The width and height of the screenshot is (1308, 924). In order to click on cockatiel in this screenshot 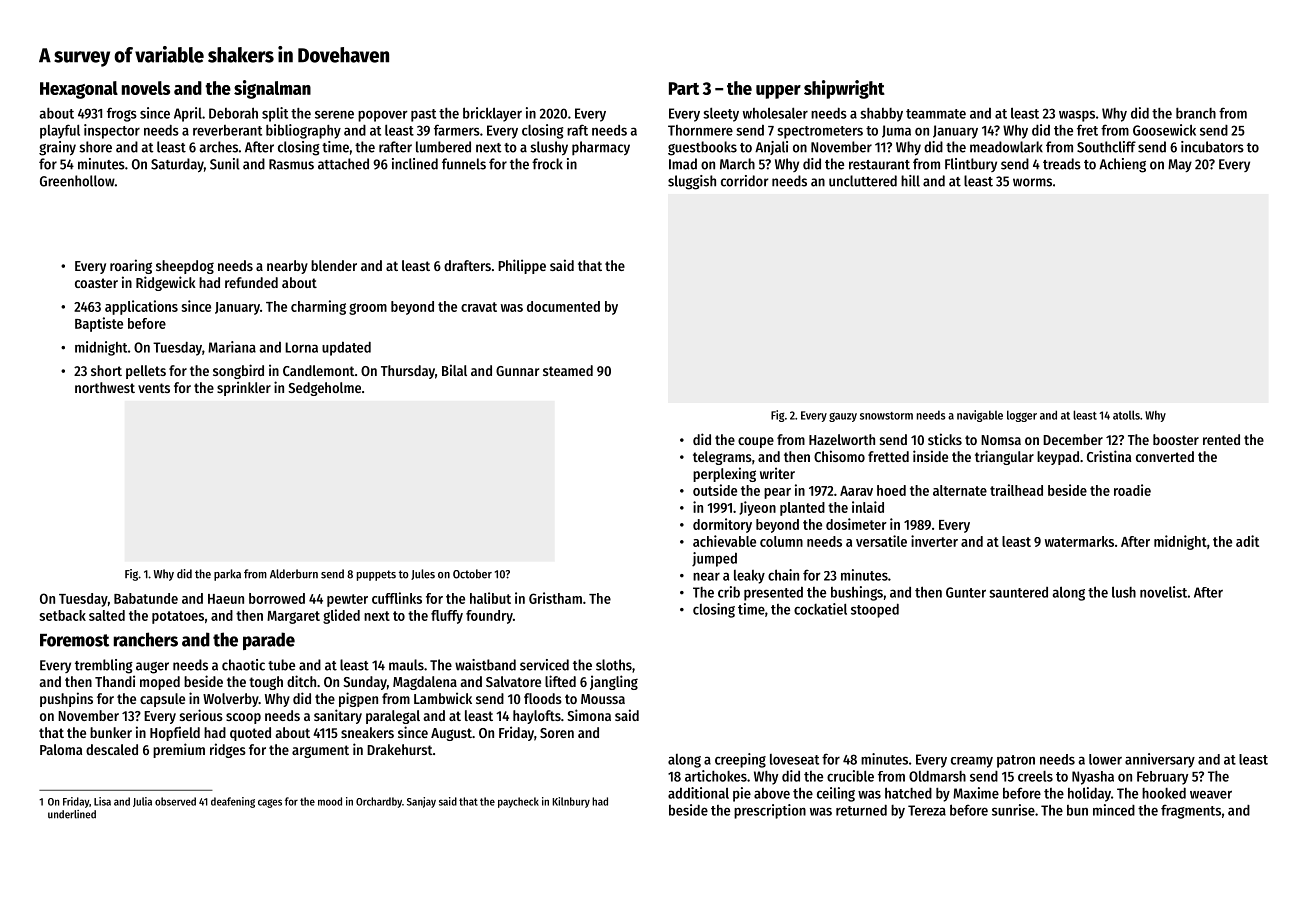, I will do `click(820, 609)`.
